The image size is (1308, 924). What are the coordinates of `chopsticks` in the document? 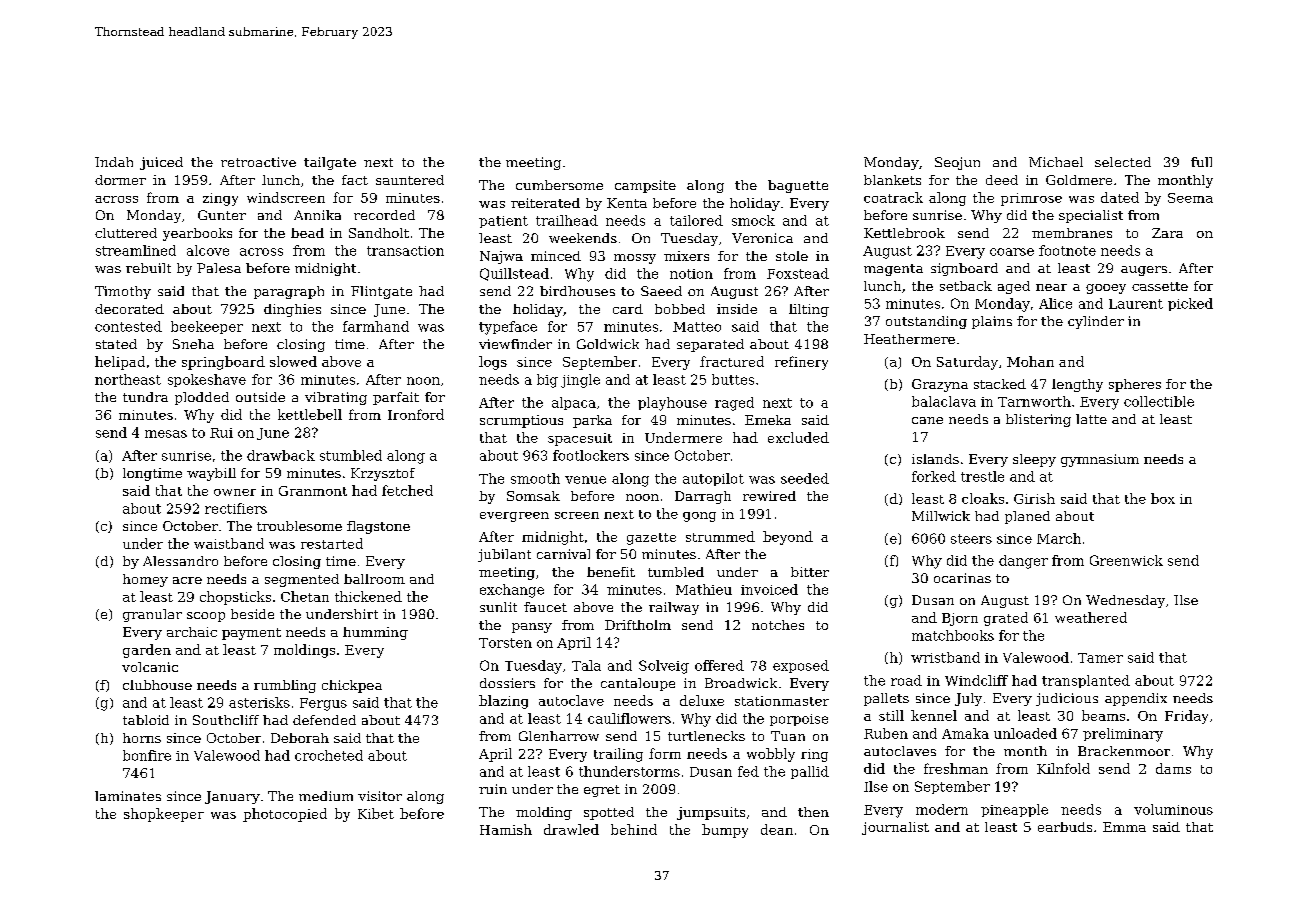 It's located at (235, 598).
